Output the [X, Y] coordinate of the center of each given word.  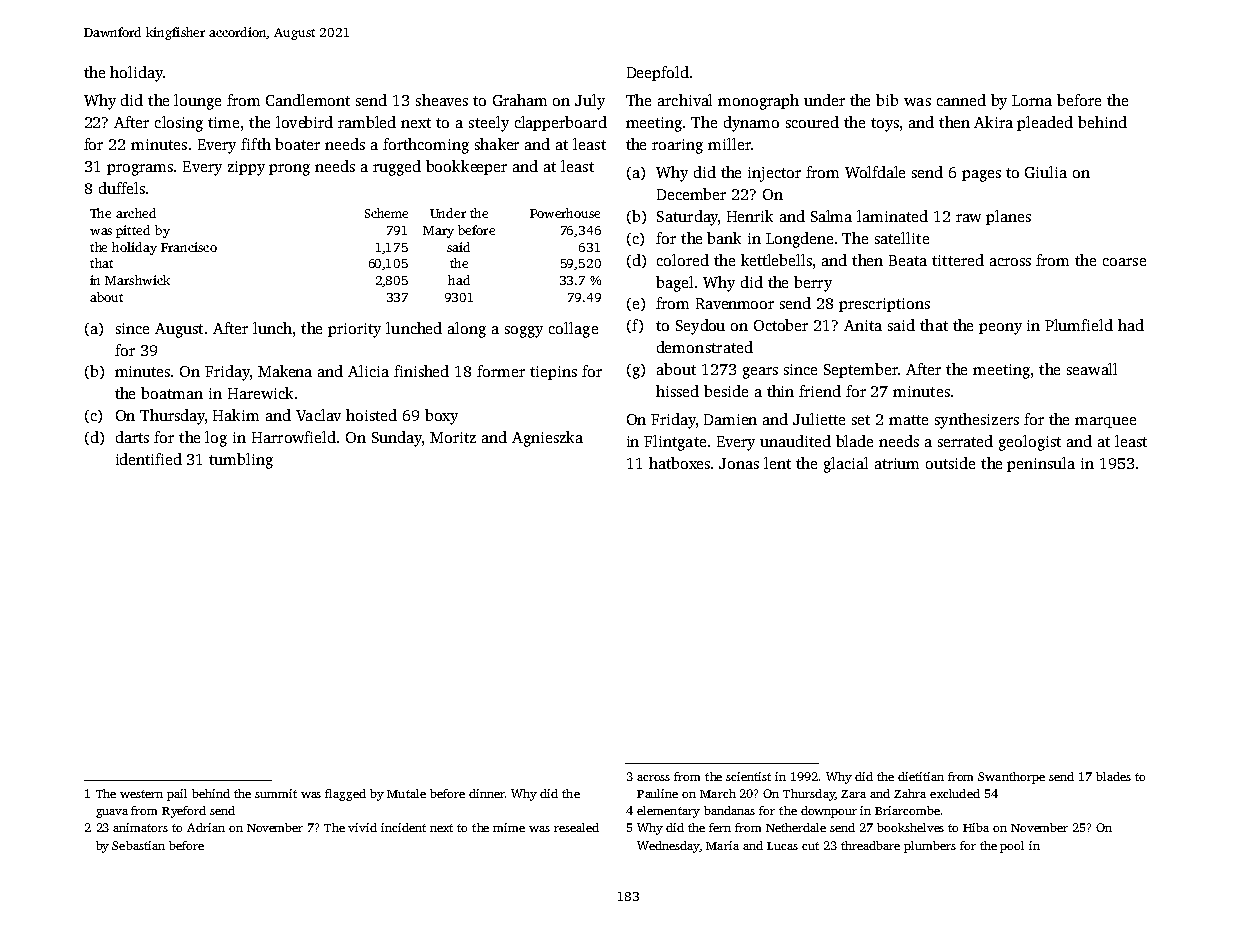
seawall [1092, 369]
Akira [993, 122]
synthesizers [977, 421]
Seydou [700, 327]
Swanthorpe [1011, 778]
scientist [748, 776]
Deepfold [658, 73]
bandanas [729, 810]
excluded [955, 793]
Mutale [406, 793]
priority [354, 330]
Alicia [368, 371]
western [141, 794]
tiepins [553, 373]
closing [179, 124]
